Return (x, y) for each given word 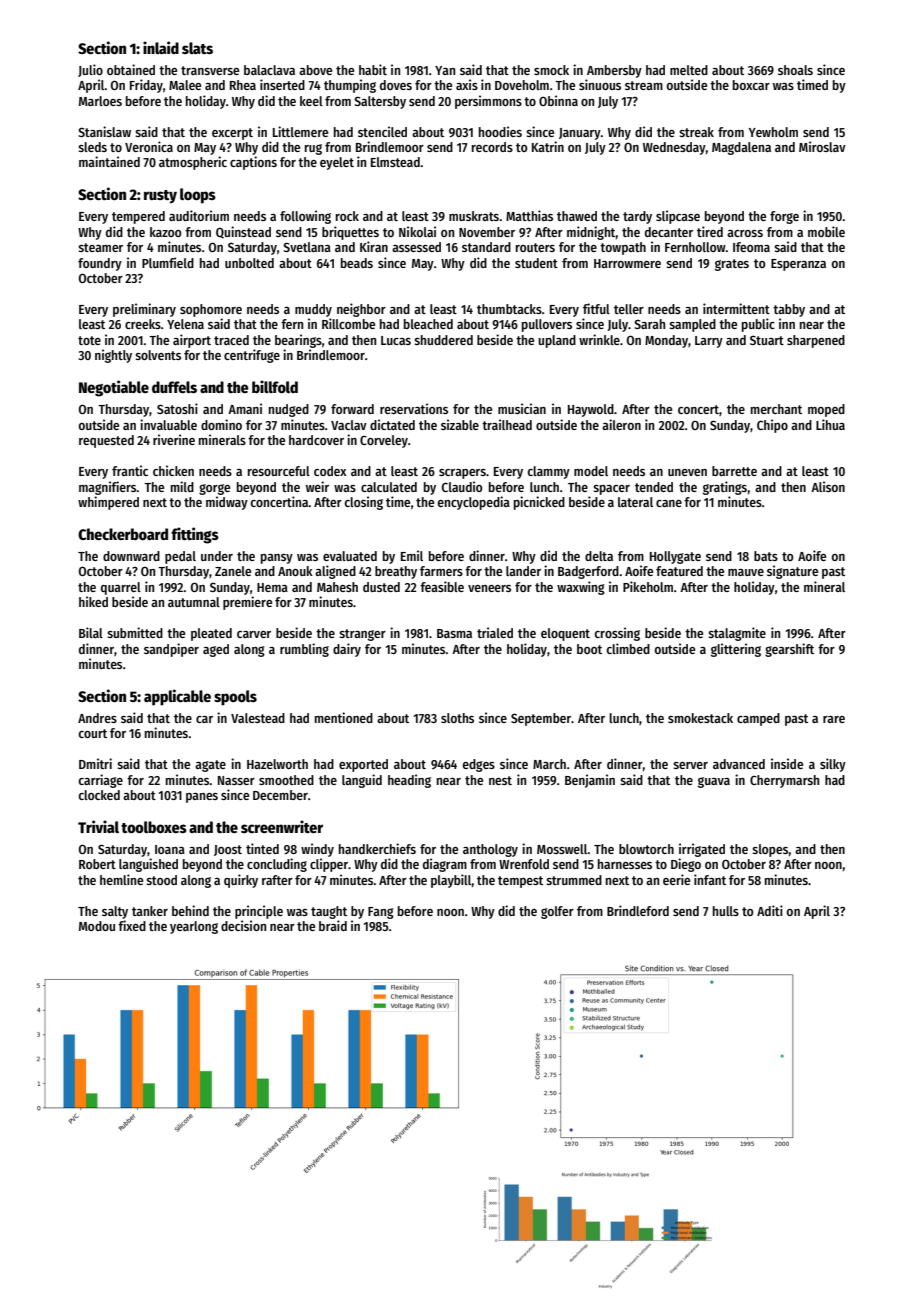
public (758, 325)
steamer (100, 247)
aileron (621, 424)
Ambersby (614, 71)
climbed (628, 648)
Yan (445, 70)
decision (243, 925)
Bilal (91, 632)
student (536, 263)
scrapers (462, 474)
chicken (173, 470)
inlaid (161, 47)
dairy (347, 650)
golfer (557, 912)
